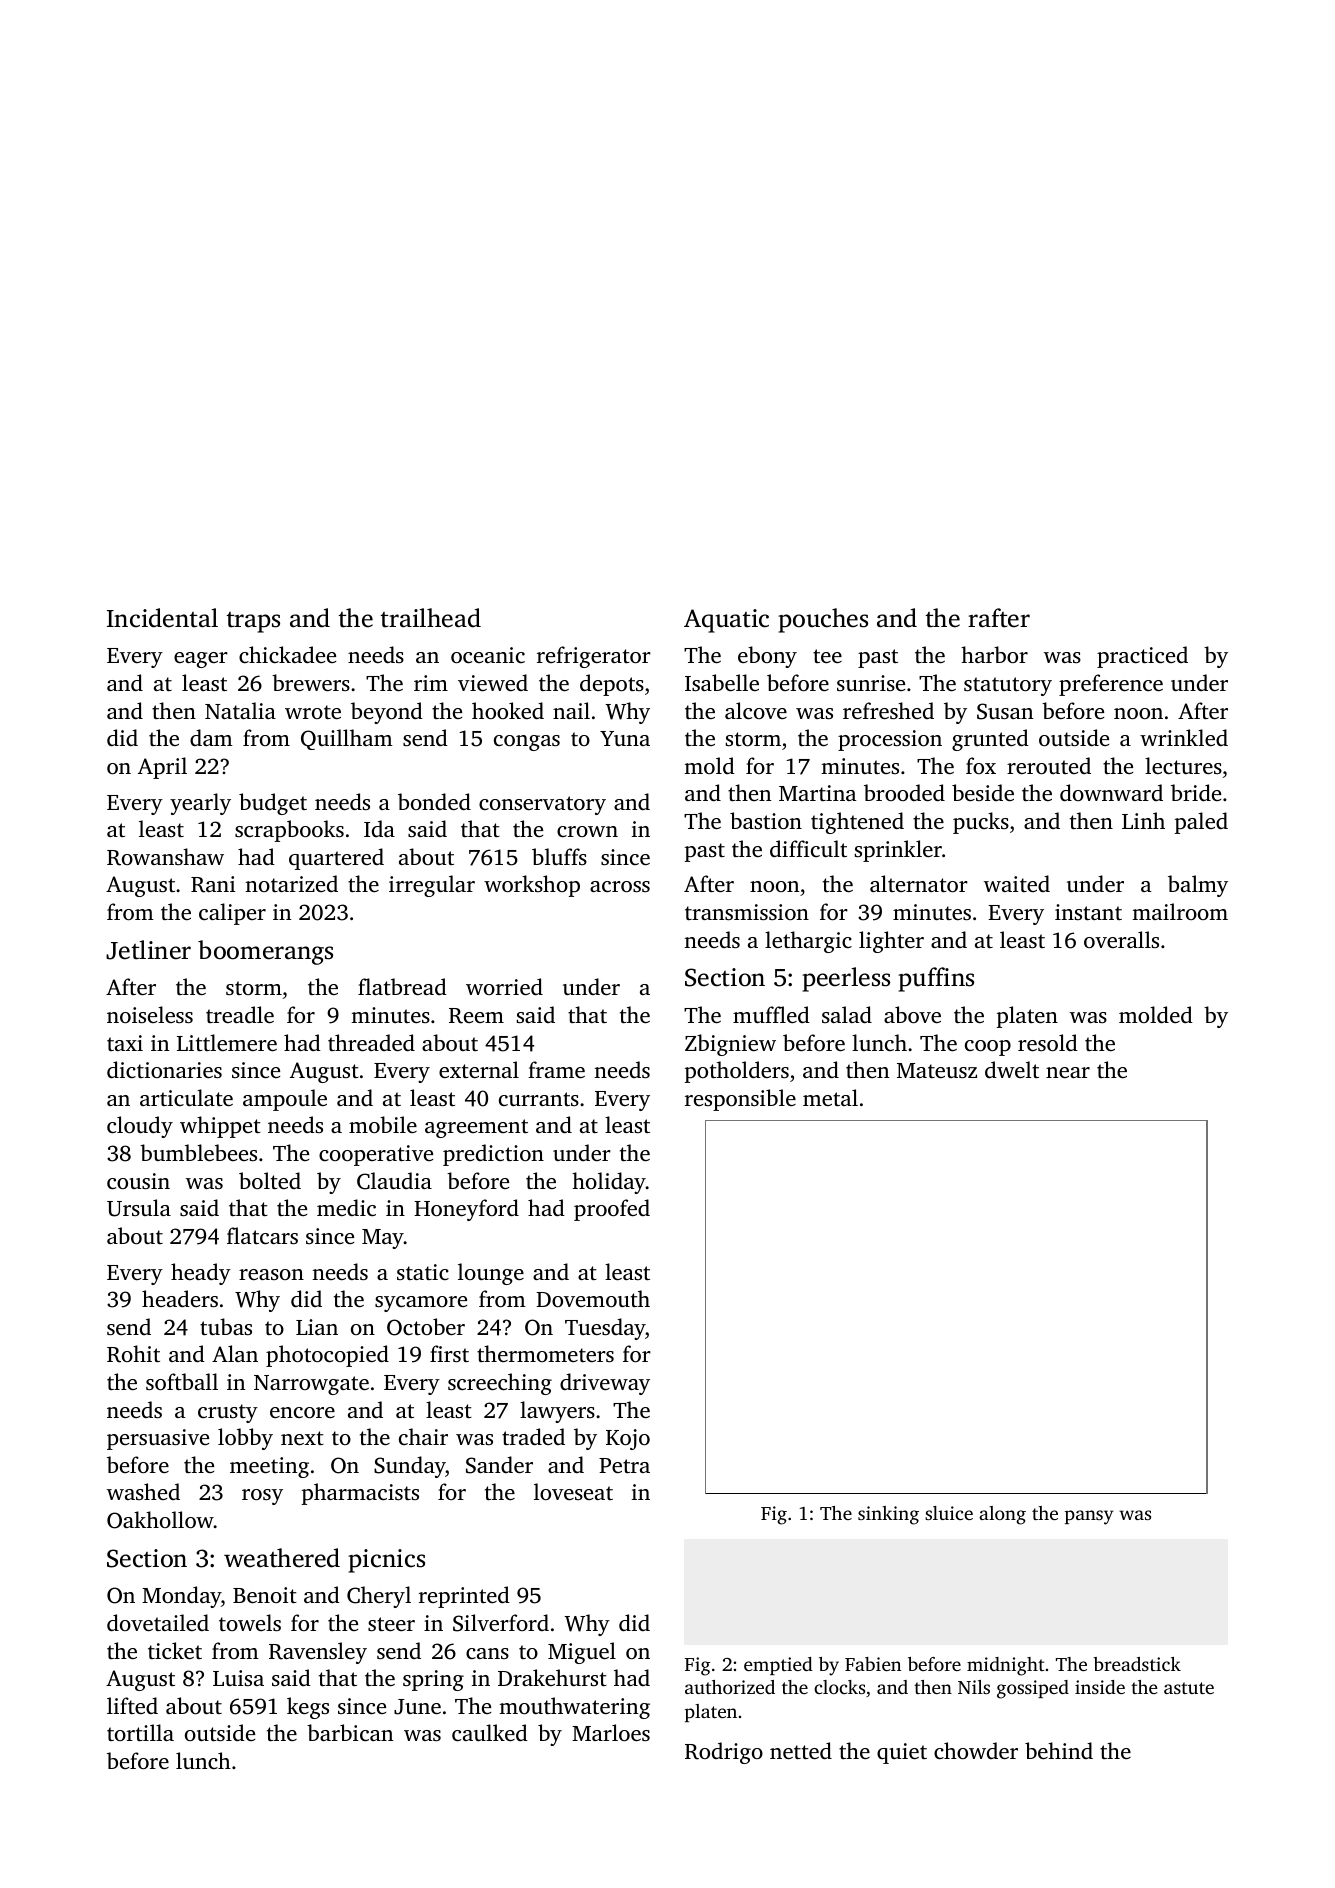 Image resolution: width=1335 pixels, height=1888 pixels. I want to click on practiced, so click(1142, 657).
